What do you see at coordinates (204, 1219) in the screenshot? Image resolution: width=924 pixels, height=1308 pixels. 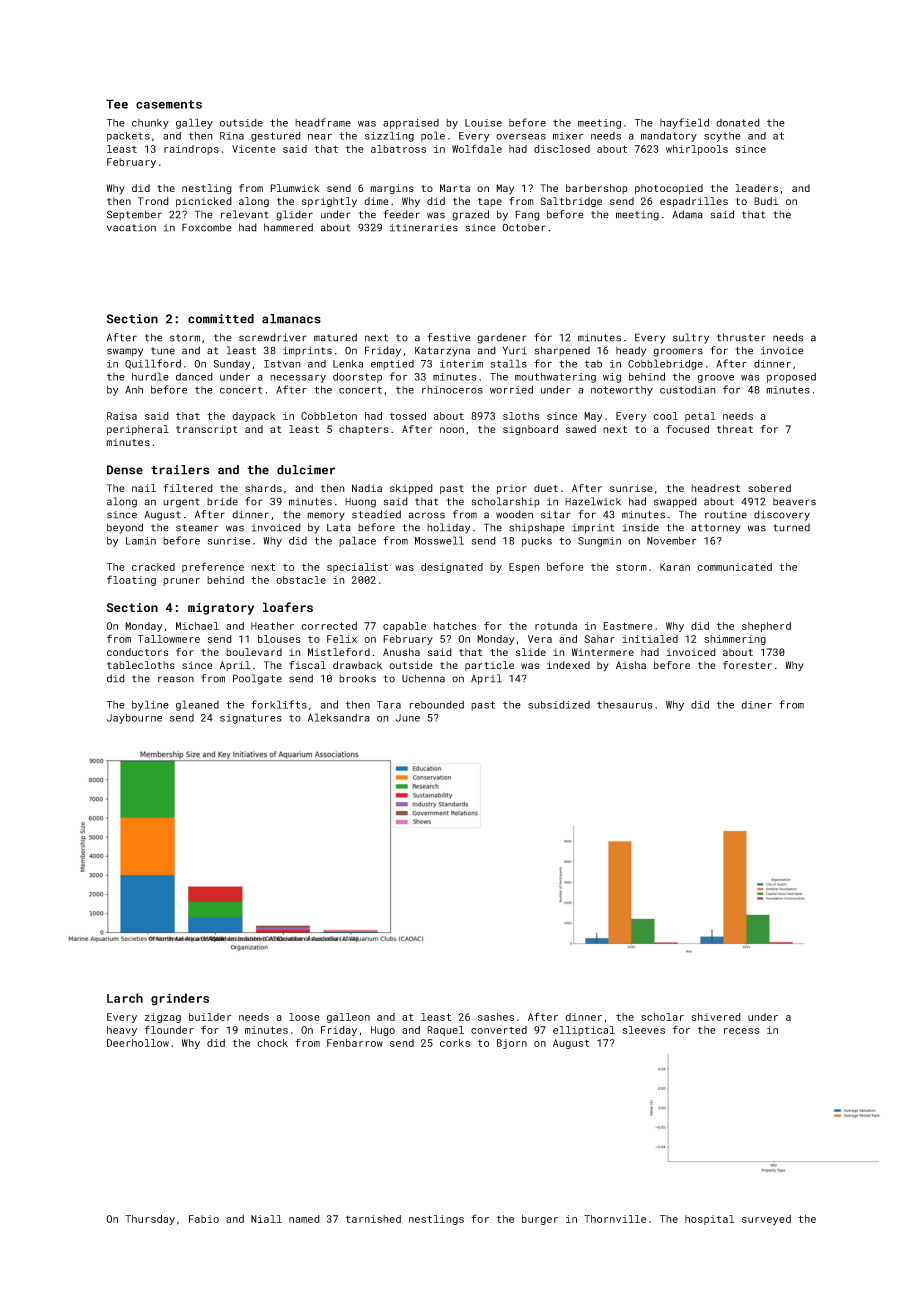 I see `Fabio` at bounding box center [204, 1219].
